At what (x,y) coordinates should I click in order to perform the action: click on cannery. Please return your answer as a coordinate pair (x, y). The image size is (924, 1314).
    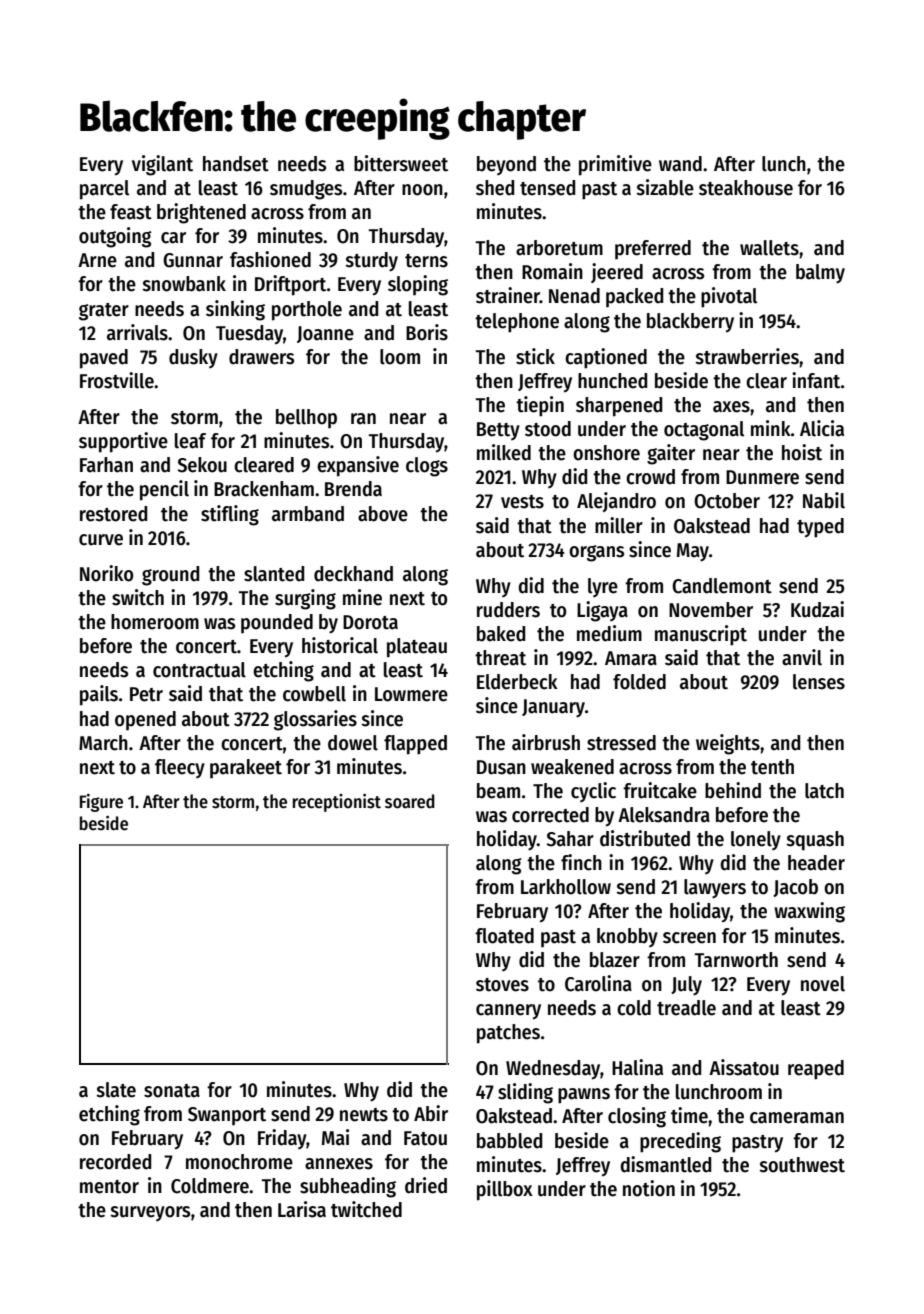
    Looking at the image, I should click on (508, 1012).
